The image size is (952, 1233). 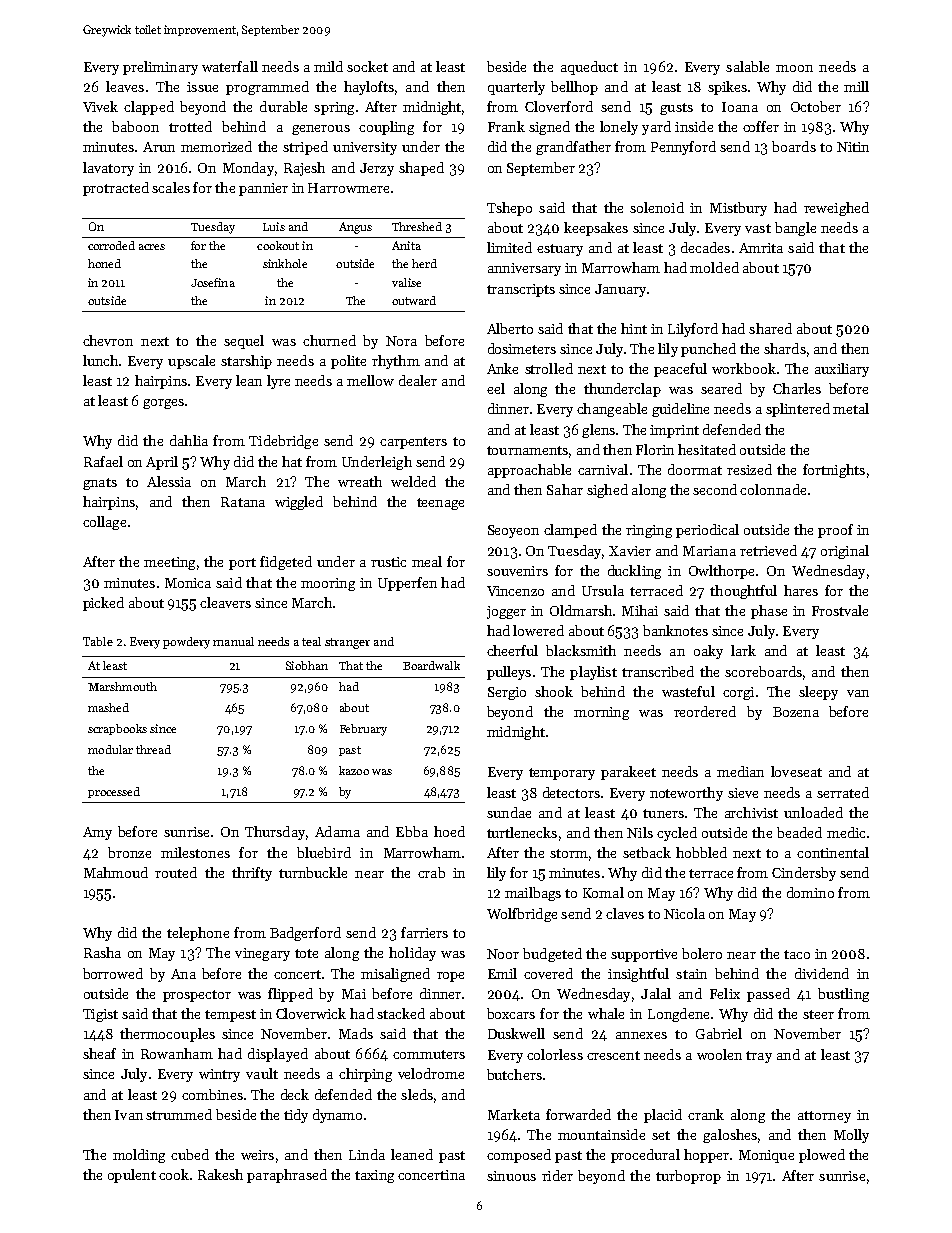 What do you see at coordinates (103, 604) in the screenshot?
I see `picked` at bounding box center [103, 604].
